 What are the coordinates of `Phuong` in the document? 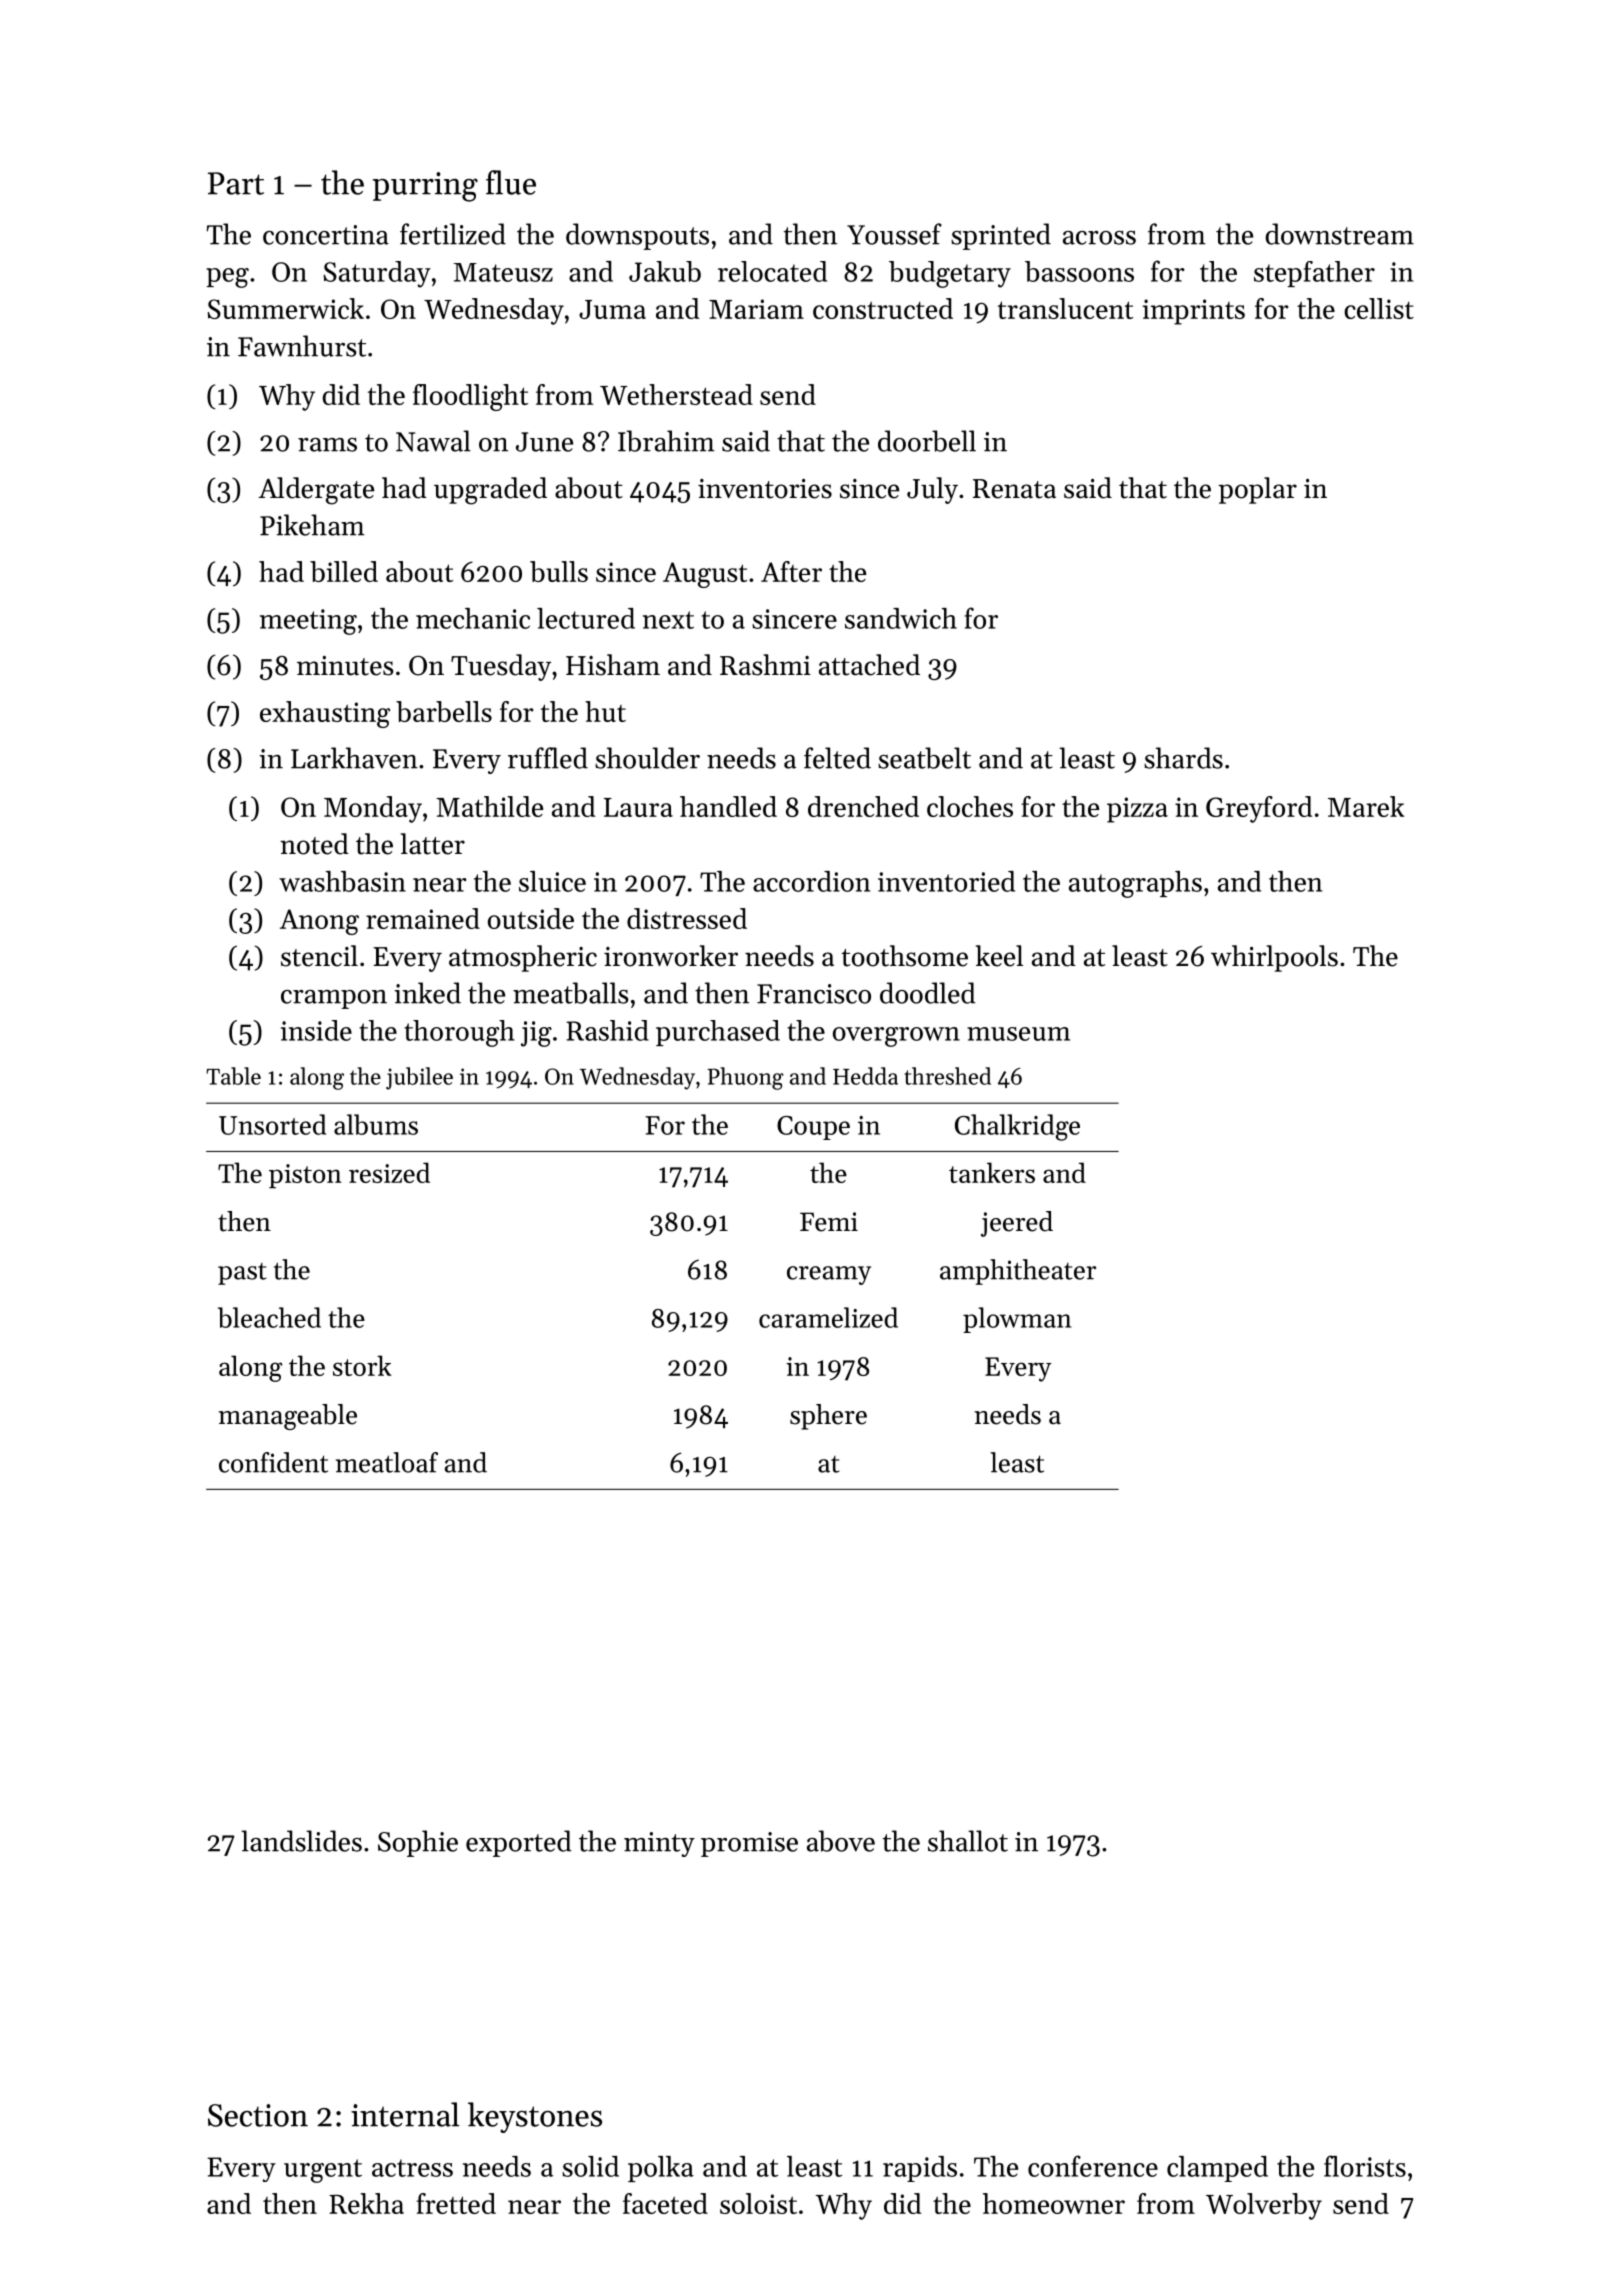 It's located at (745, 1078).
